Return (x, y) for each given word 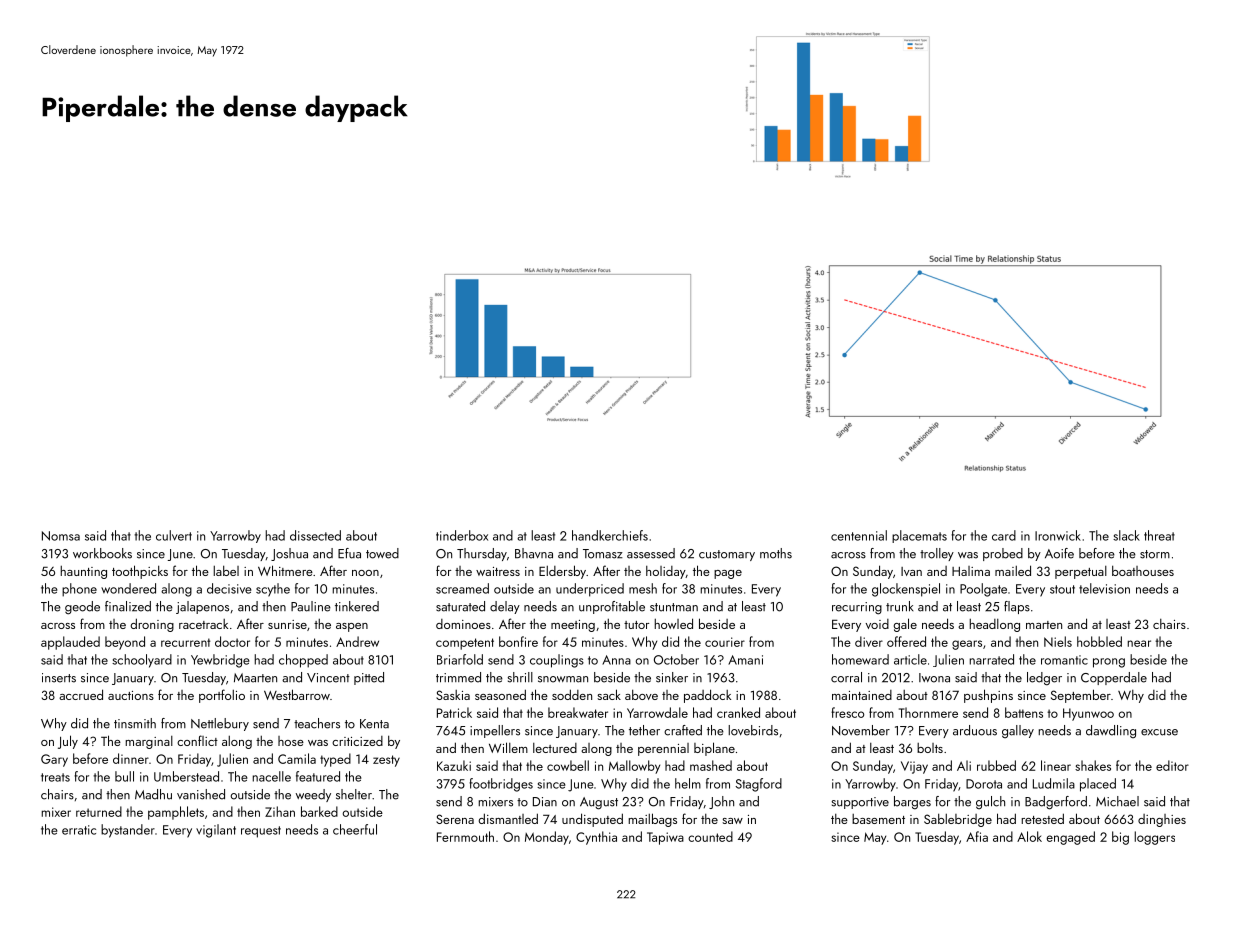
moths (776, 553)
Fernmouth (465, 836)
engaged (1070, 838)
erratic (79, 830)
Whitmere (285, 570)
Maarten (255, 678)
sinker (672, 677)
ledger (1044, 679)
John (721, 802)
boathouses (1143, 570)
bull (124, 776)
